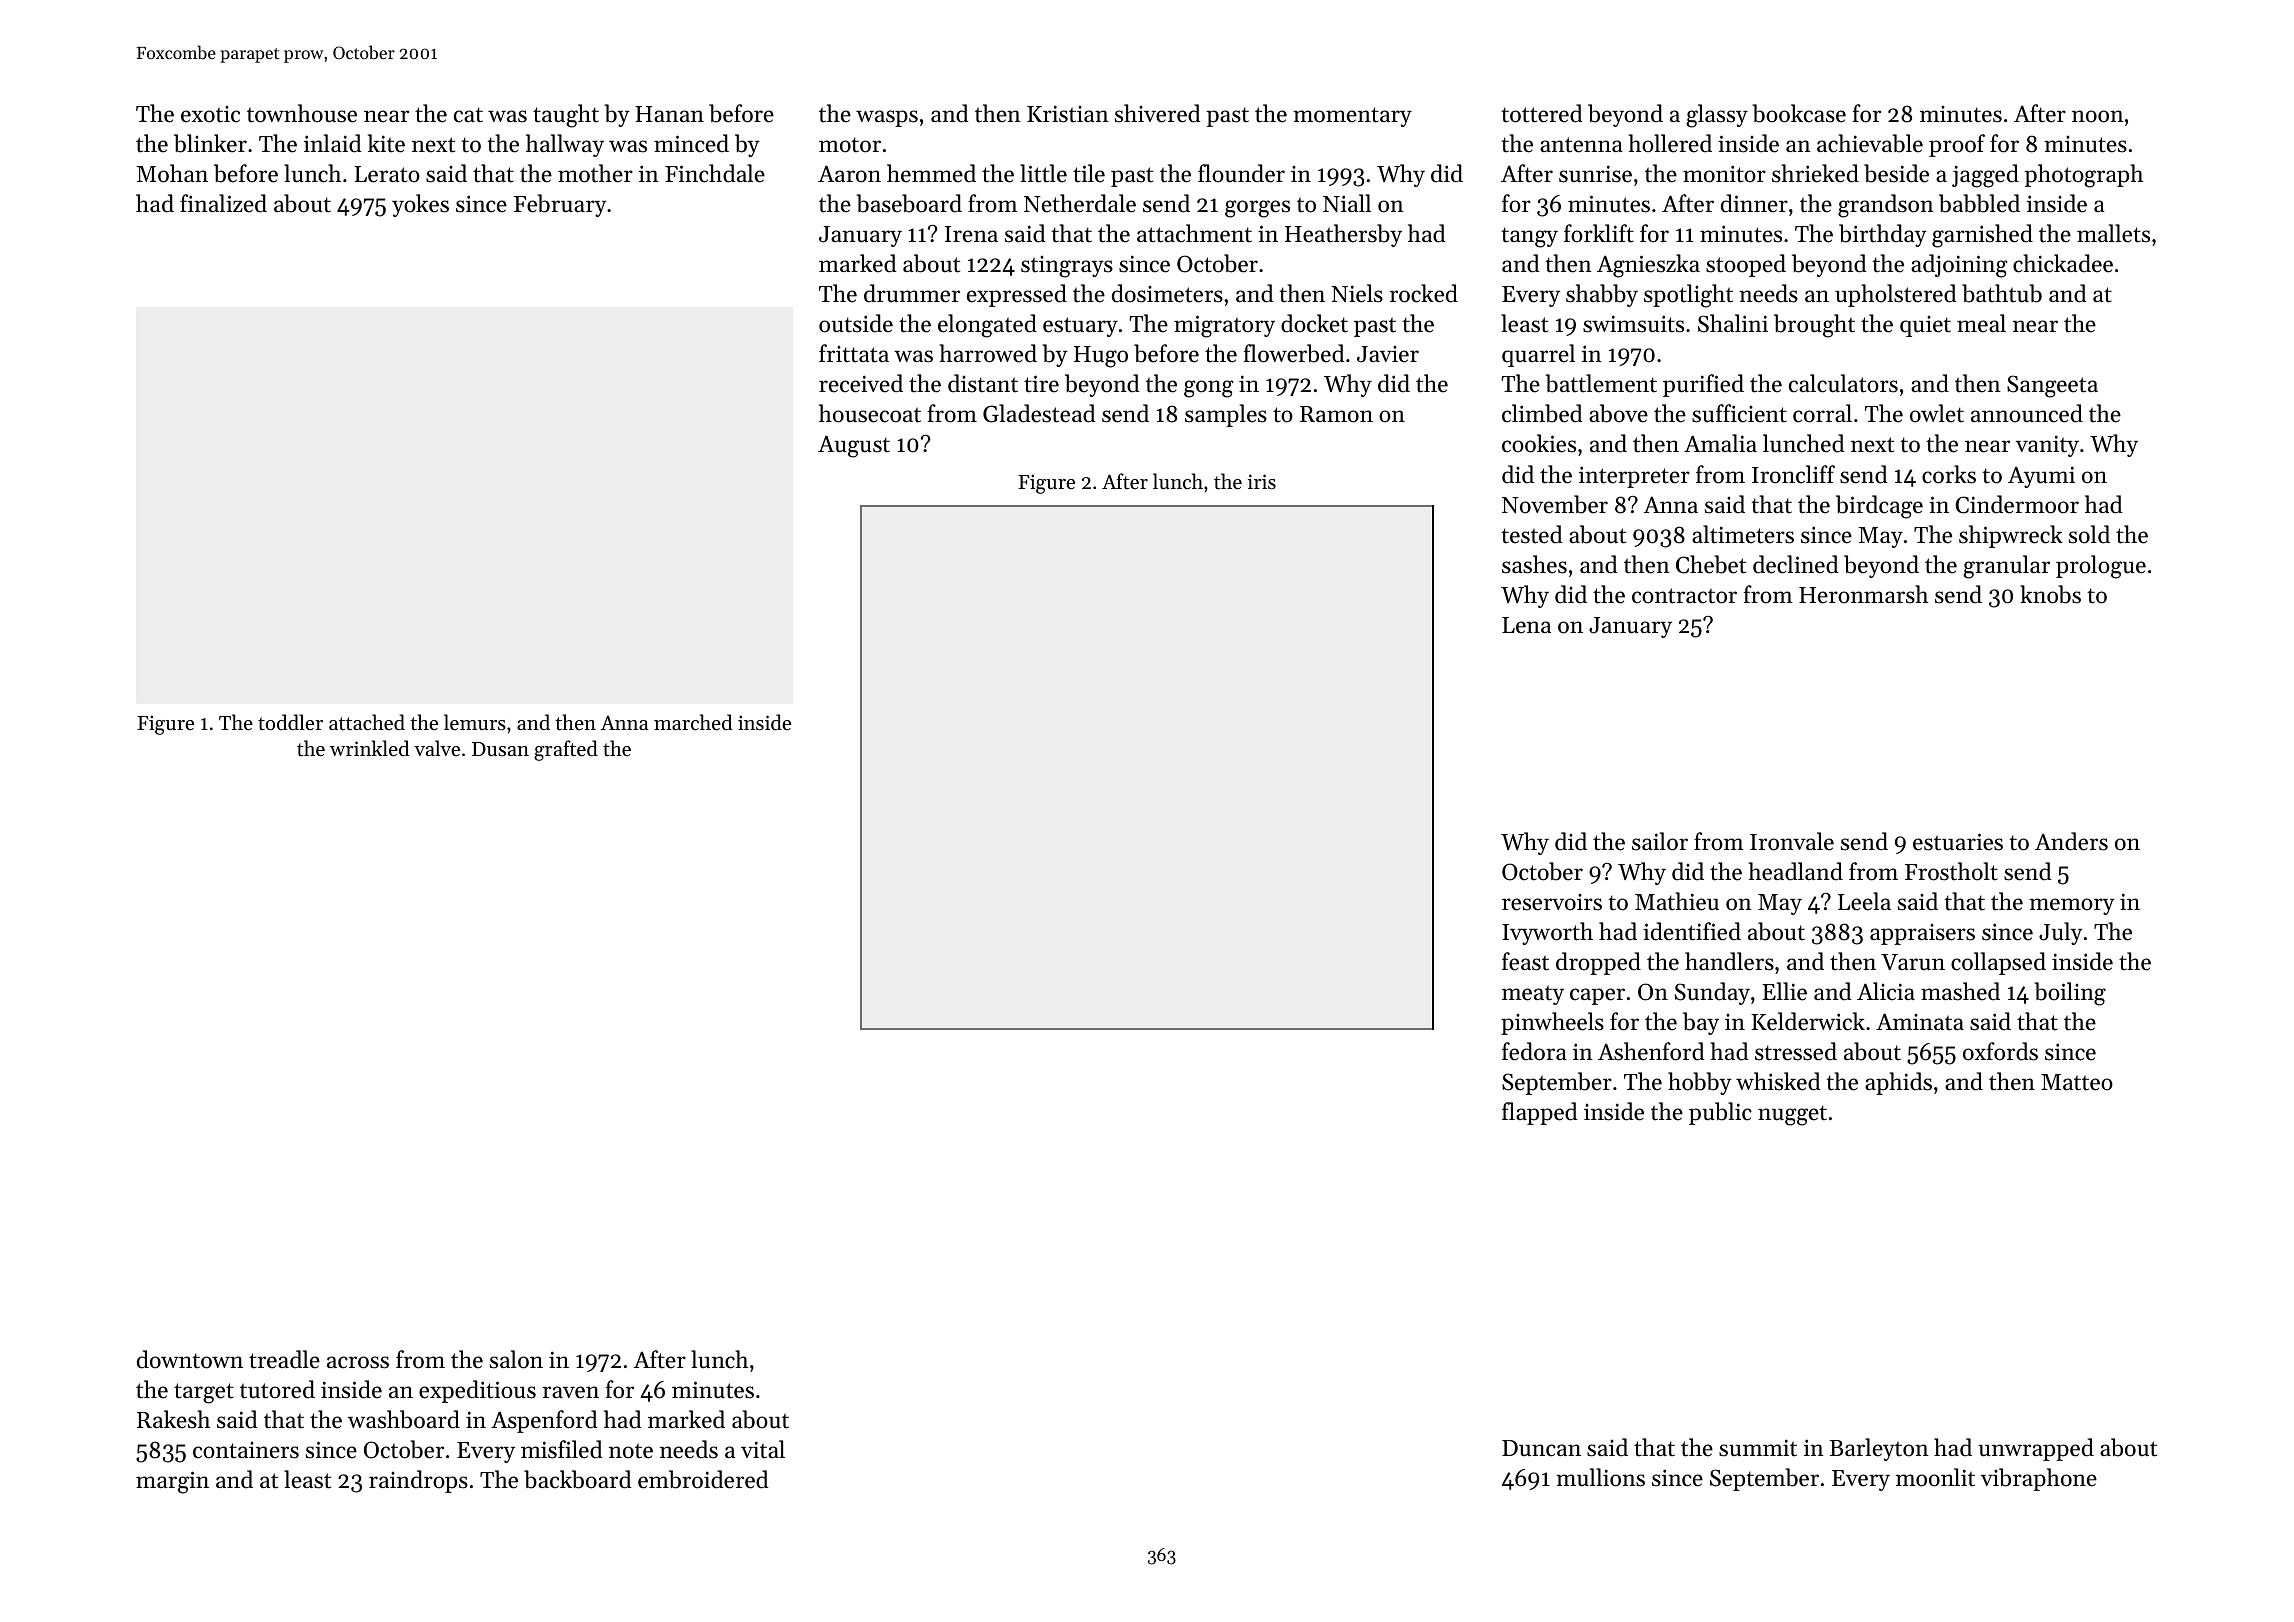 This page has width=2294, height=1622. What do you see at coordinates (1534, 1051) in the page?
I see `fedora` at bounding box center [1534, 1051].
